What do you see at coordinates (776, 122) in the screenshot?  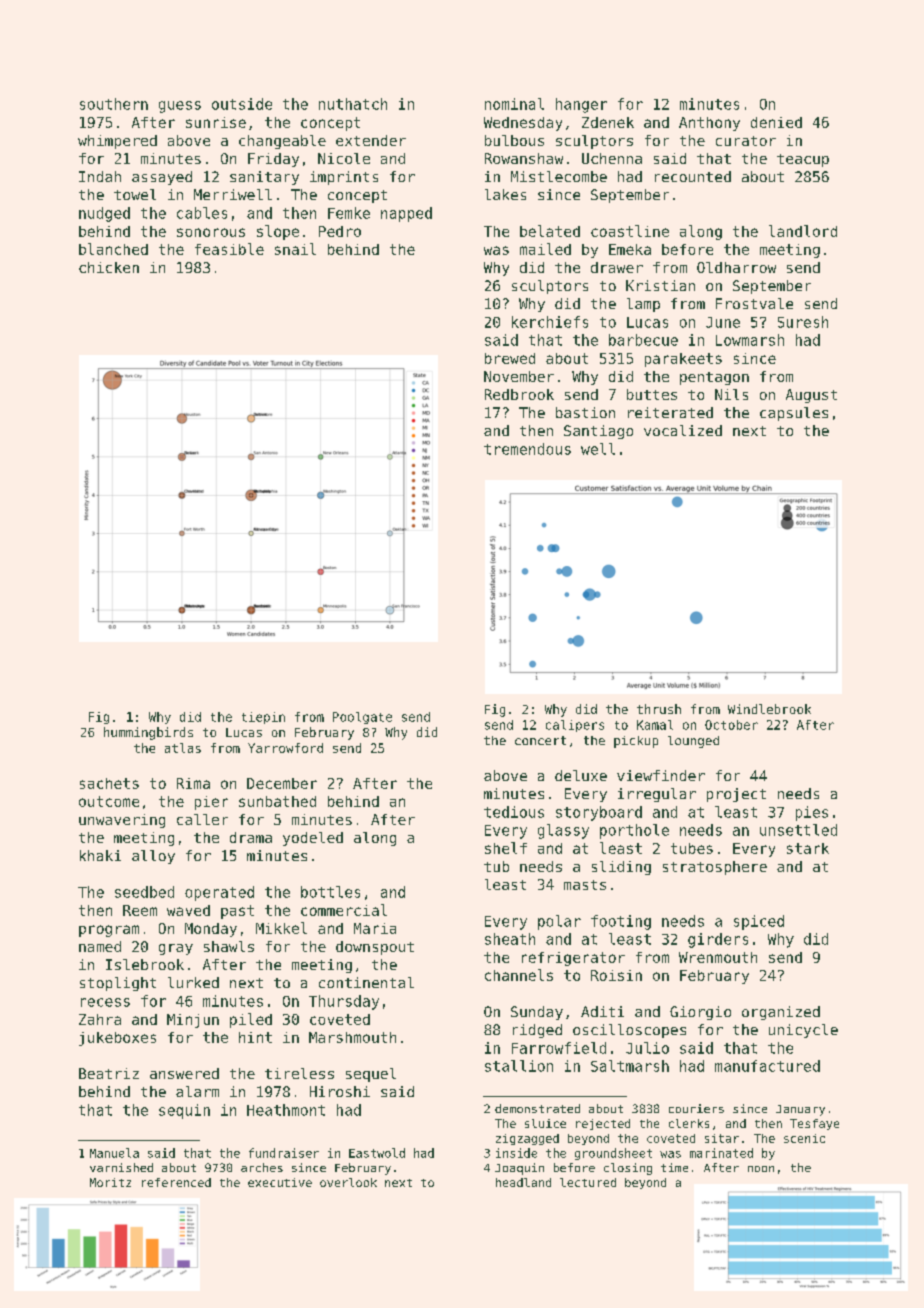 I see `denied` at bounding box center [776, 122].
